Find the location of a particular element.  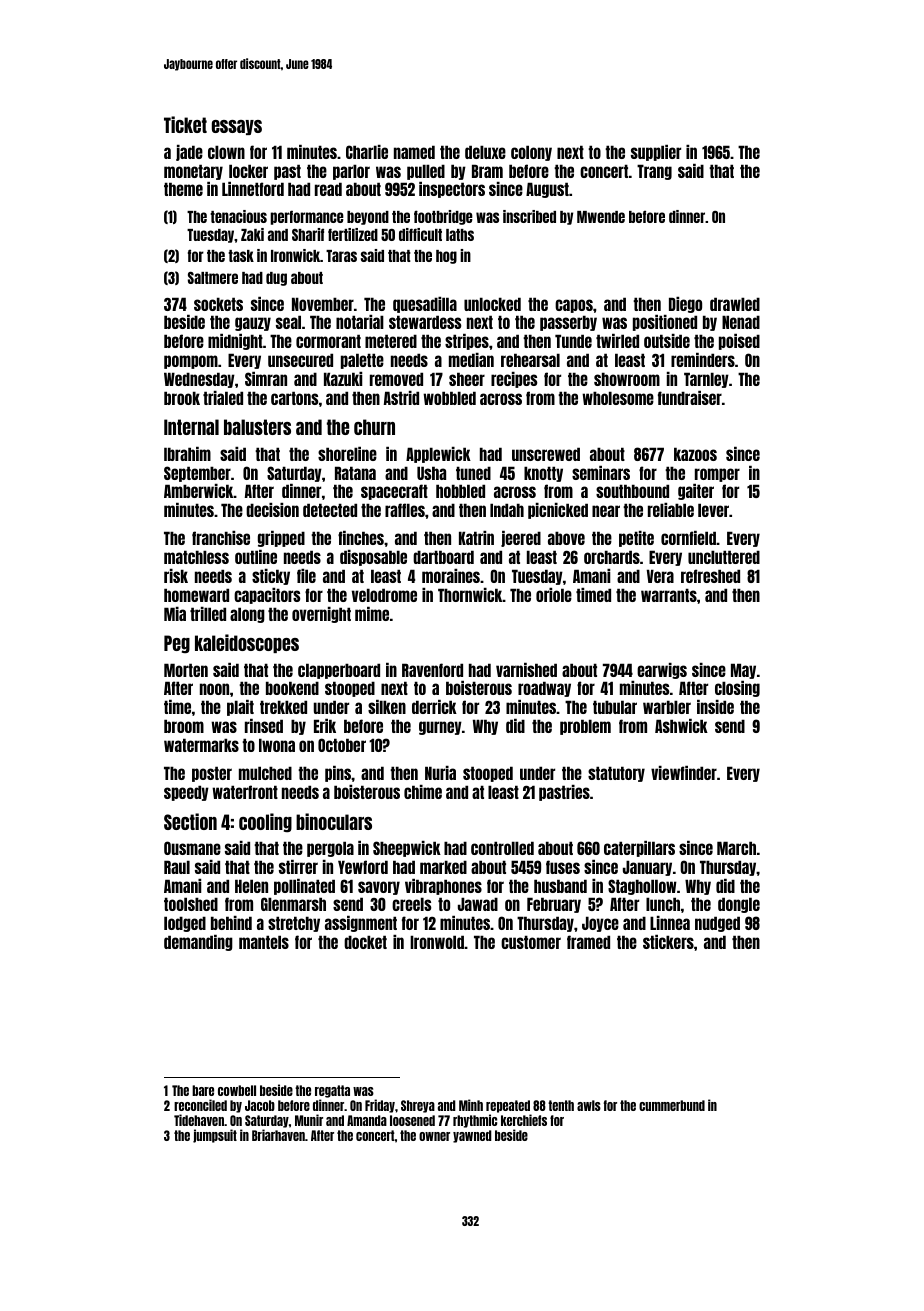

dongle is located at coordinates (739, 905).
